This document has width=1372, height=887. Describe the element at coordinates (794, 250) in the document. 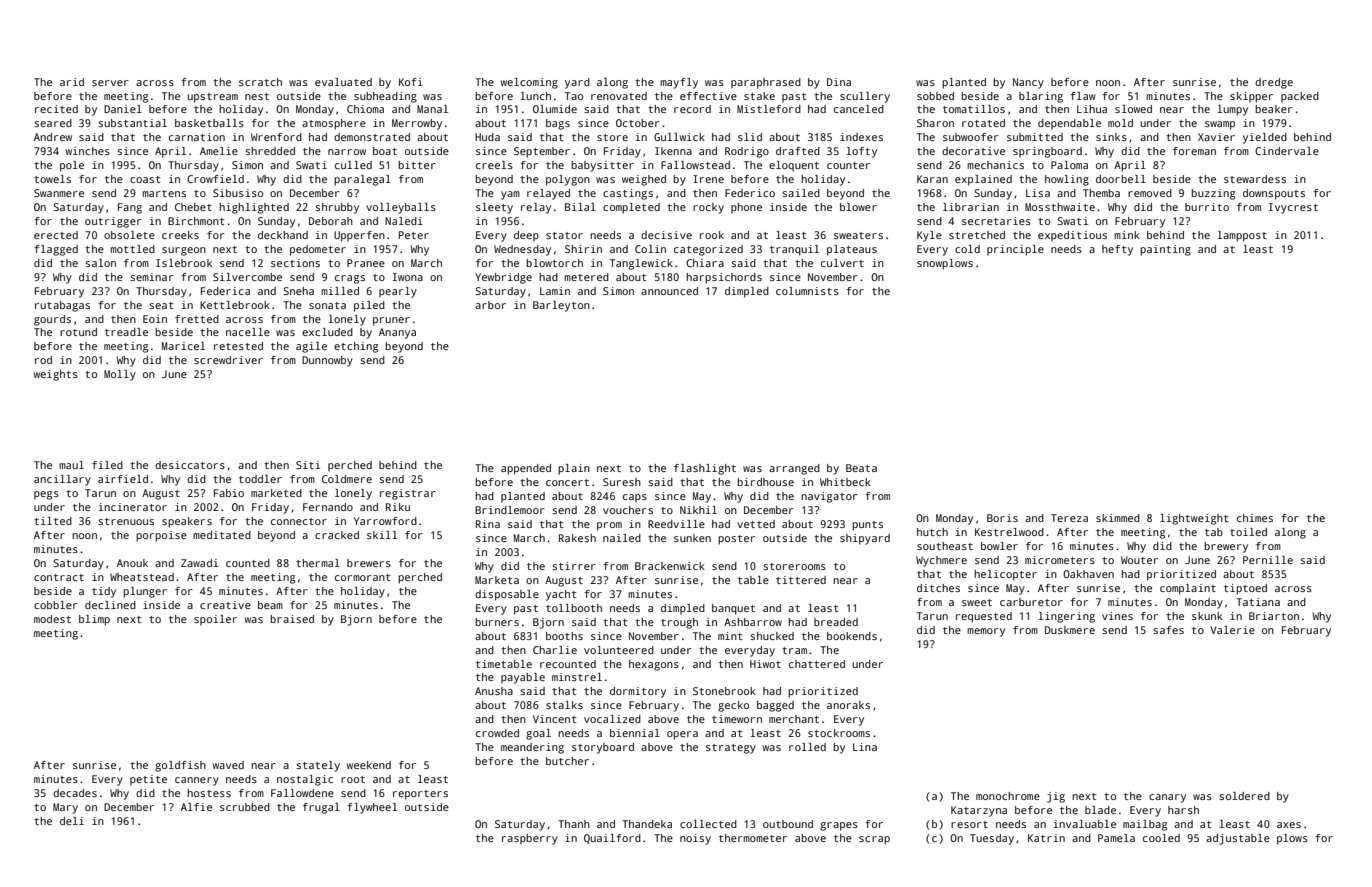

I see `tranquil` at that location.
